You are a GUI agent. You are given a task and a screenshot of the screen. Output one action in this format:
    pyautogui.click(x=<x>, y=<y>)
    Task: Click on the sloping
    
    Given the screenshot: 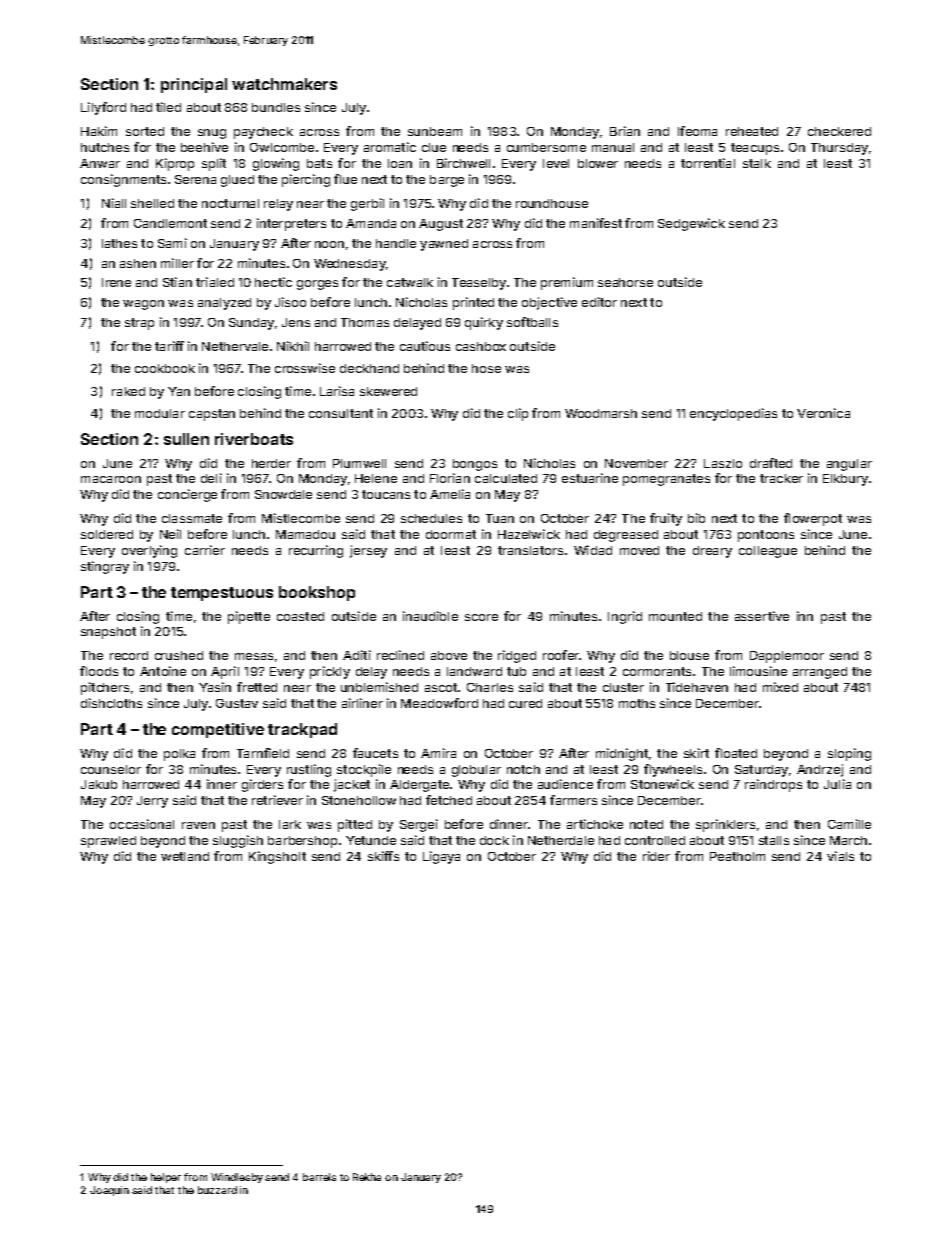 What is the action you would take?
    pyautogui.click(x=849, y=754)
